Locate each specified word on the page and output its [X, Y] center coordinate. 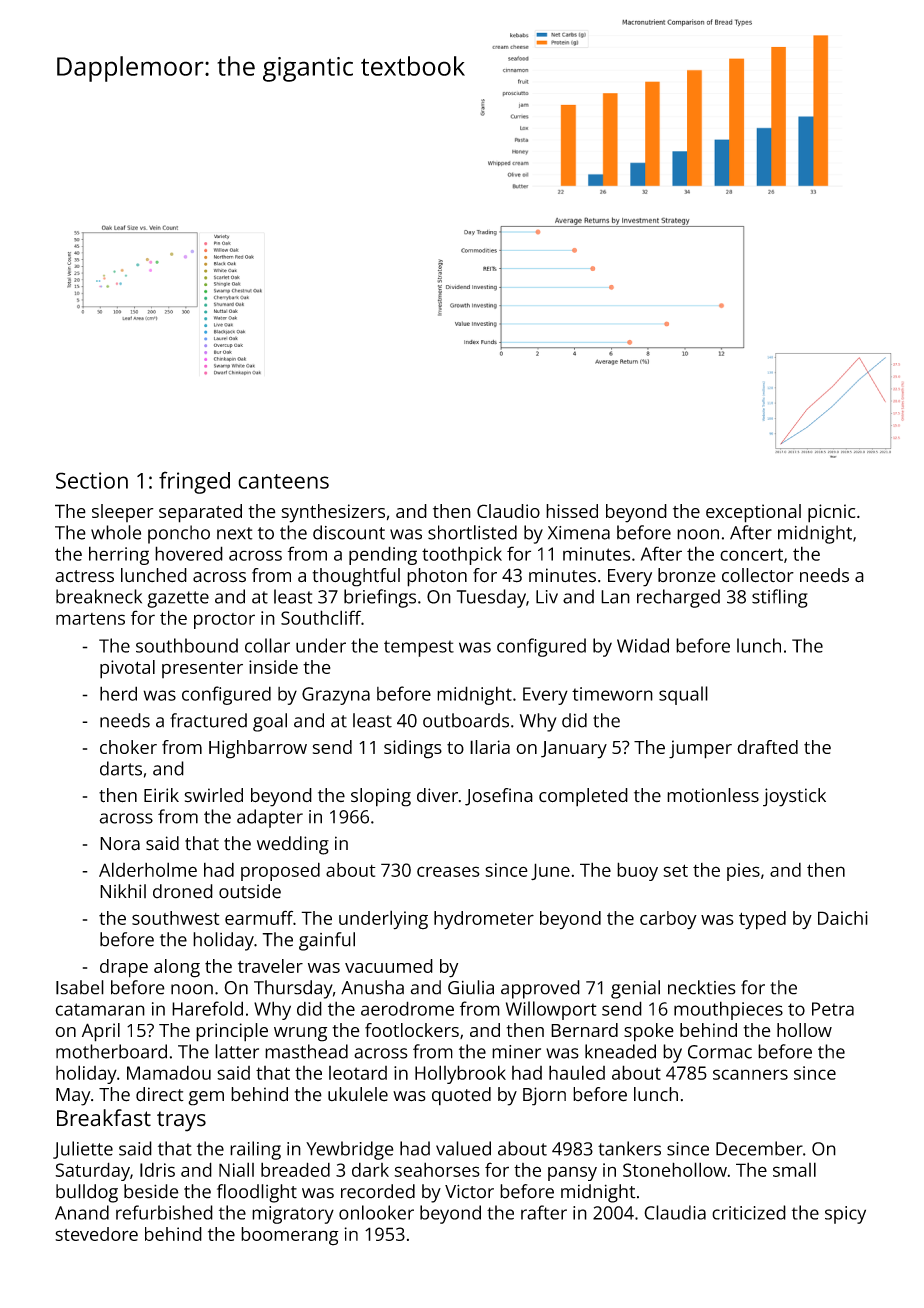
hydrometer [484, 920]
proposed [280, 871]
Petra [833, 1009]
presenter [202, 670]
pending [383, 555]
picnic [831, 513]
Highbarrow [258, 749]
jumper [700, 749]
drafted [767, 747]
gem [206, 1098]
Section [92, 480]
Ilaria [490, 747]
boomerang [290, 1236]
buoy [637, 871]
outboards [466, 720]
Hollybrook [460, 1074]
